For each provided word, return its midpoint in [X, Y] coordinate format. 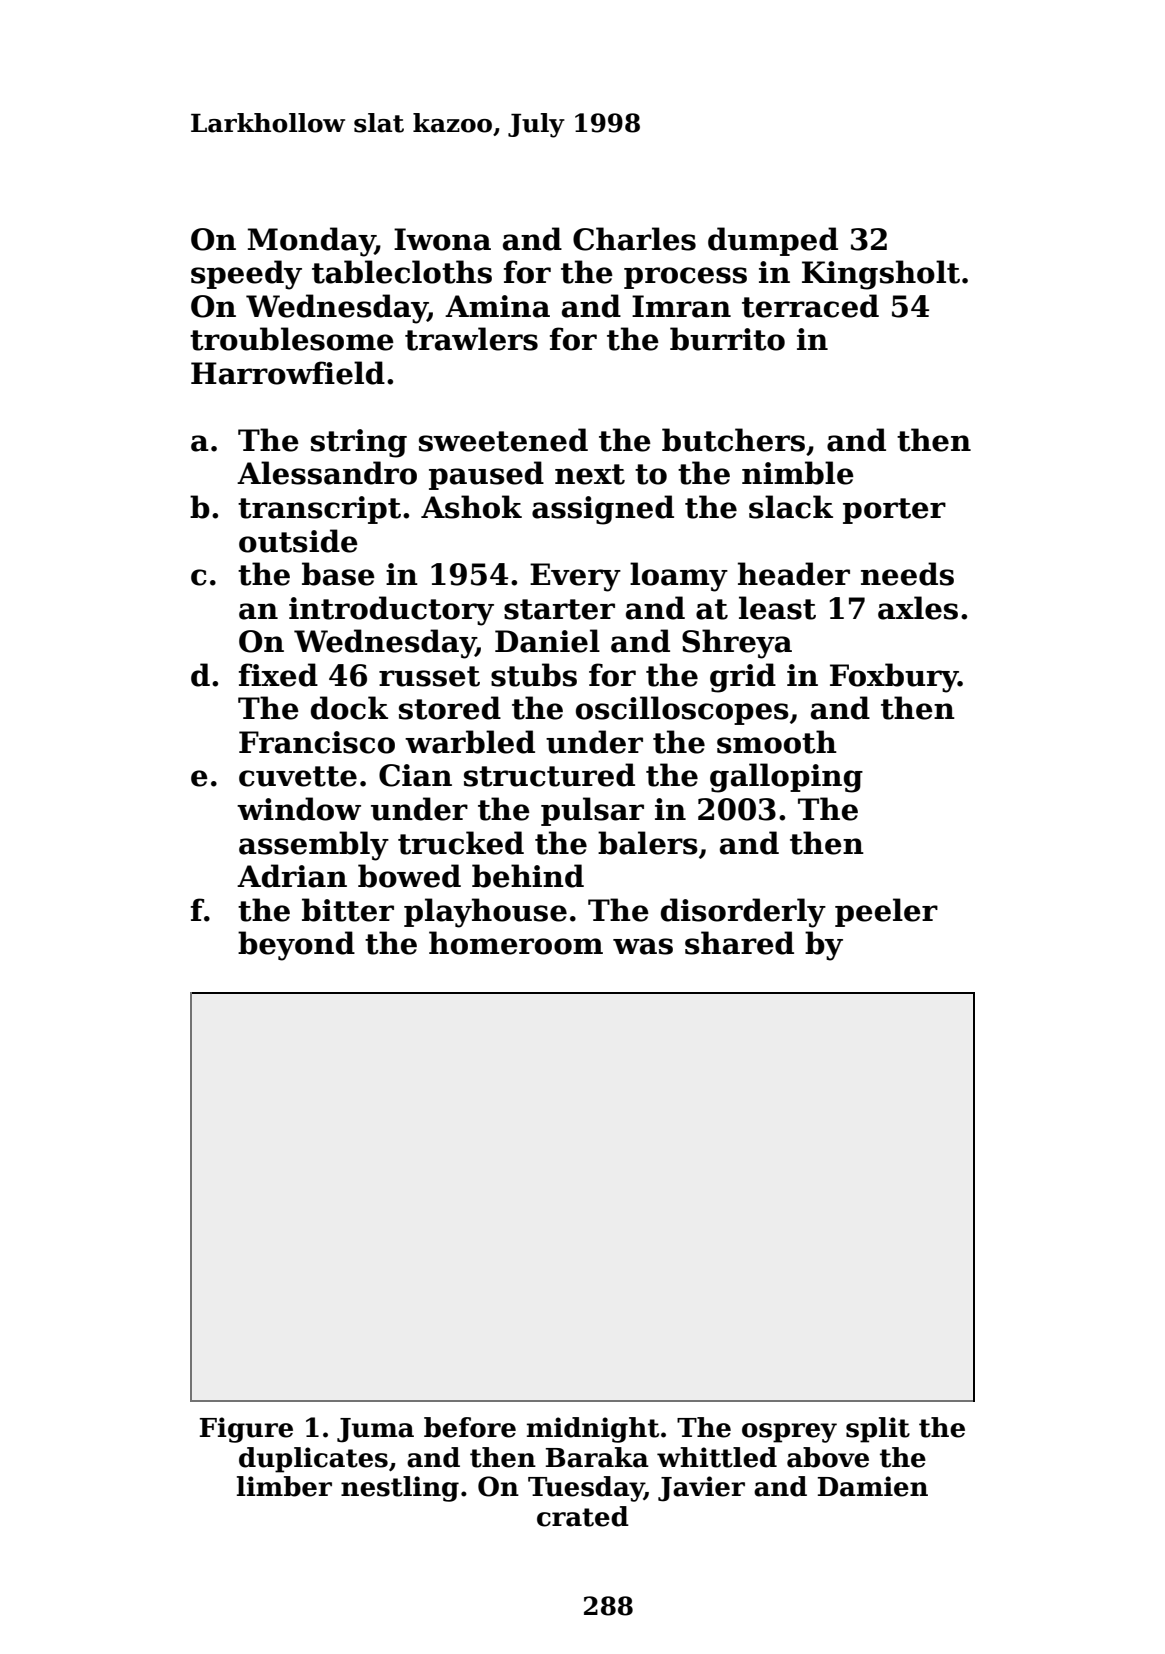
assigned [603, 510]
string [359, 443]
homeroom [516, 943]
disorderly [743, 913]
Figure [246, 1430]
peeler [886, 912]
